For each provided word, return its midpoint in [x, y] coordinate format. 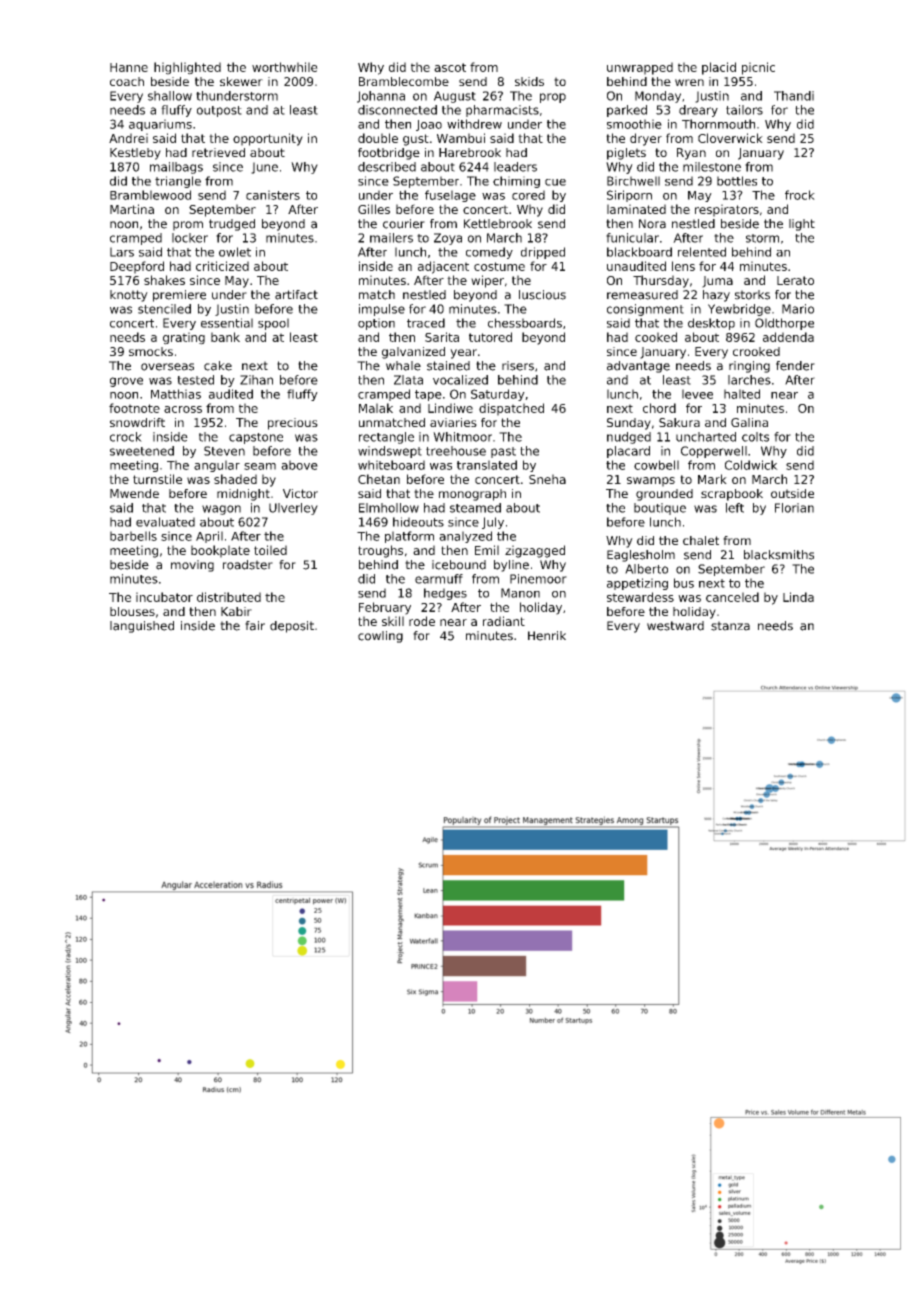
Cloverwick [730, 138]
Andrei [128, 138]
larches [749, 380]
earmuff [439, 579]
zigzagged [535, 551]
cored [528, 195]
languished [142, 627]
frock [800, 195]
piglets [626, 154]
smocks [151, 351]
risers [518, 366]
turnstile [157, 479]
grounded [664, 495]
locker [190, 238]
